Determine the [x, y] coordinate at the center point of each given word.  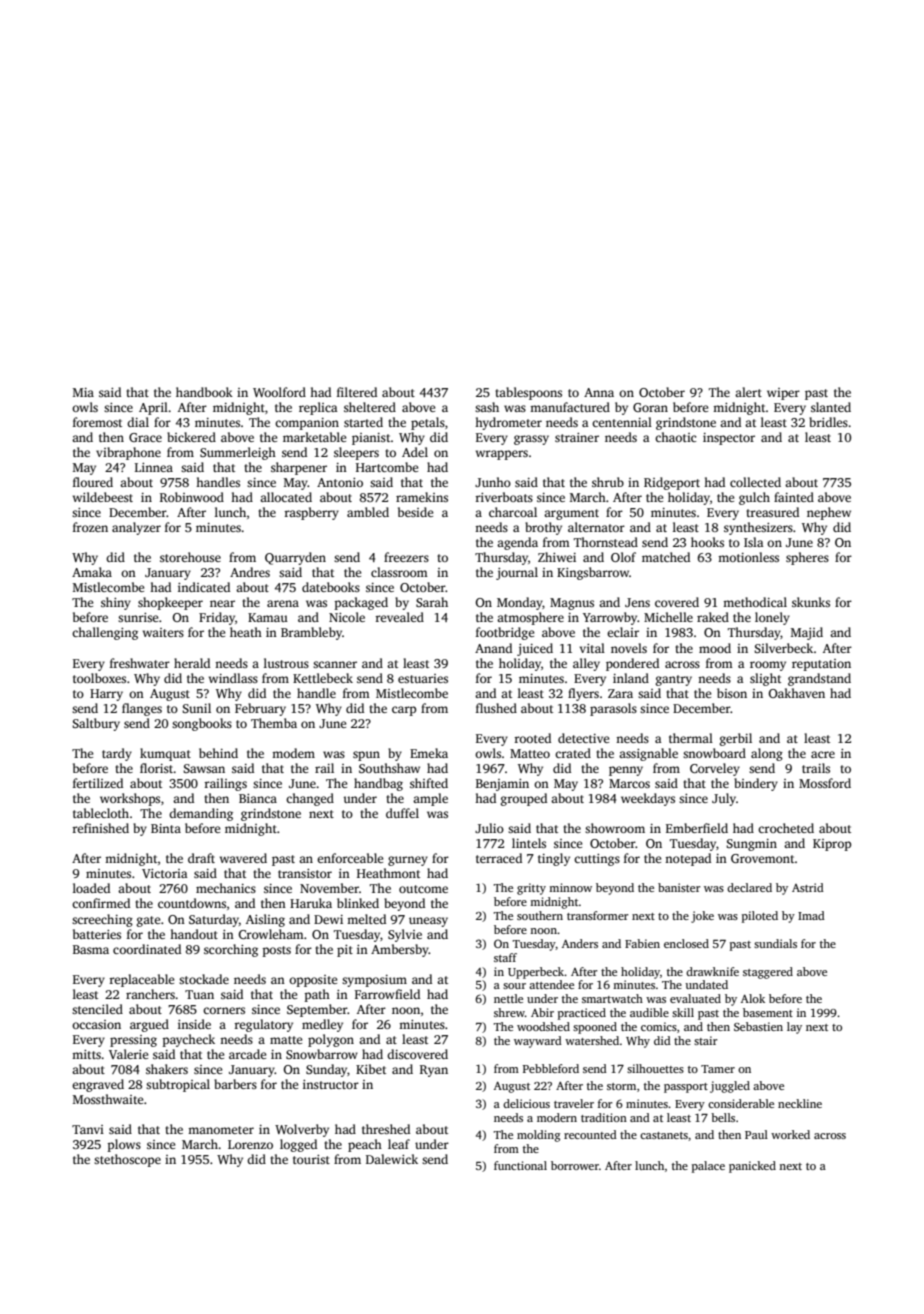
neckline [800, 1103]
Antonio [340, 482]
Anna [599, 392]
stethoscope [127, 1160]
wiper [783, 394]
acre [823, 754]
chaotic [675, 437]
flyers [583, 694]
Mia [83, 392]
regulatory [263, 1025]
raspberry [311, 513]
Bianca [258, 798]
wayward [538, 1042]
